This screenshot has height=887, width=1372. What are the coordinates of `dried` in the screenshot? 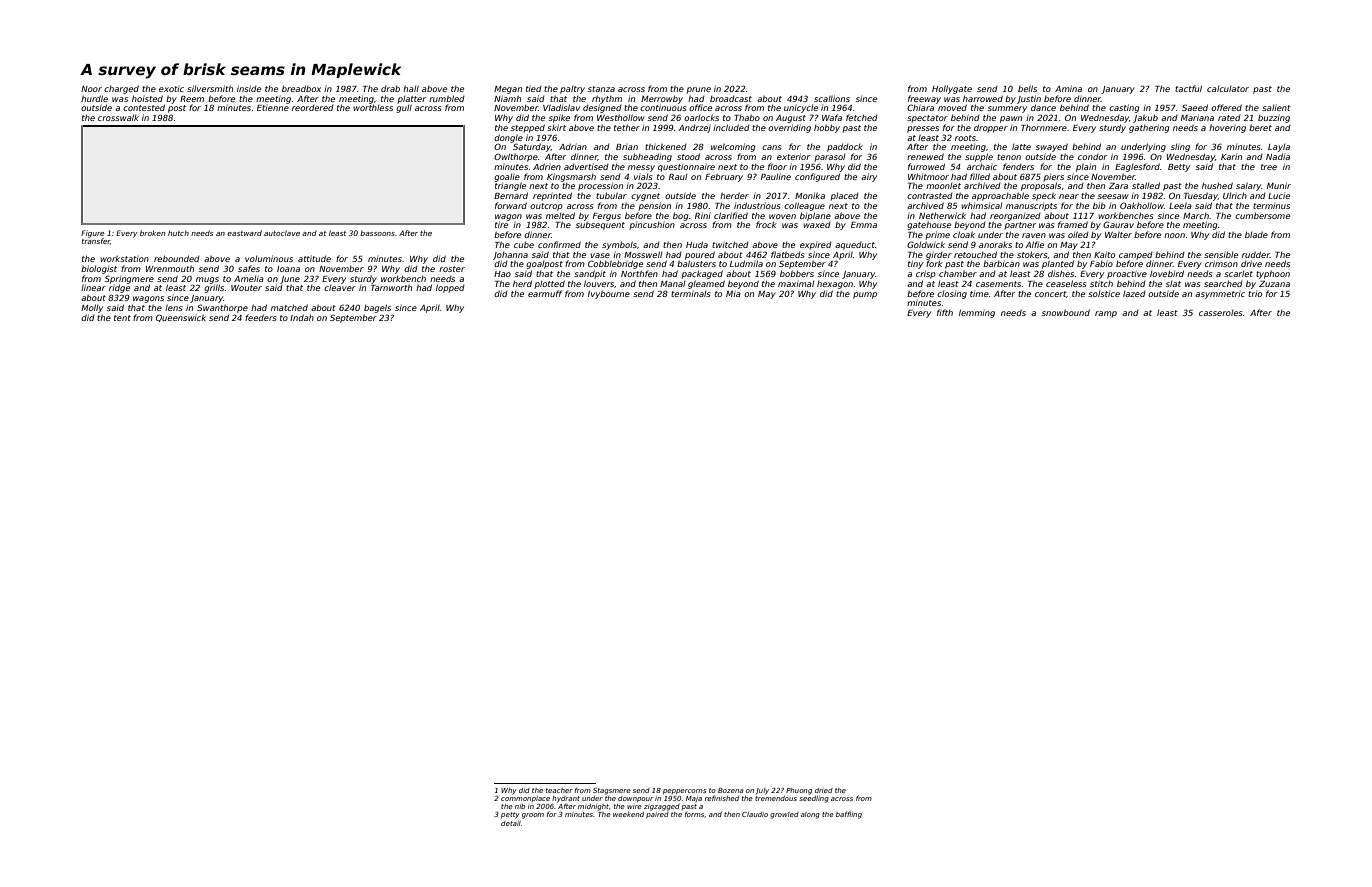 It's located at (824, 790).
